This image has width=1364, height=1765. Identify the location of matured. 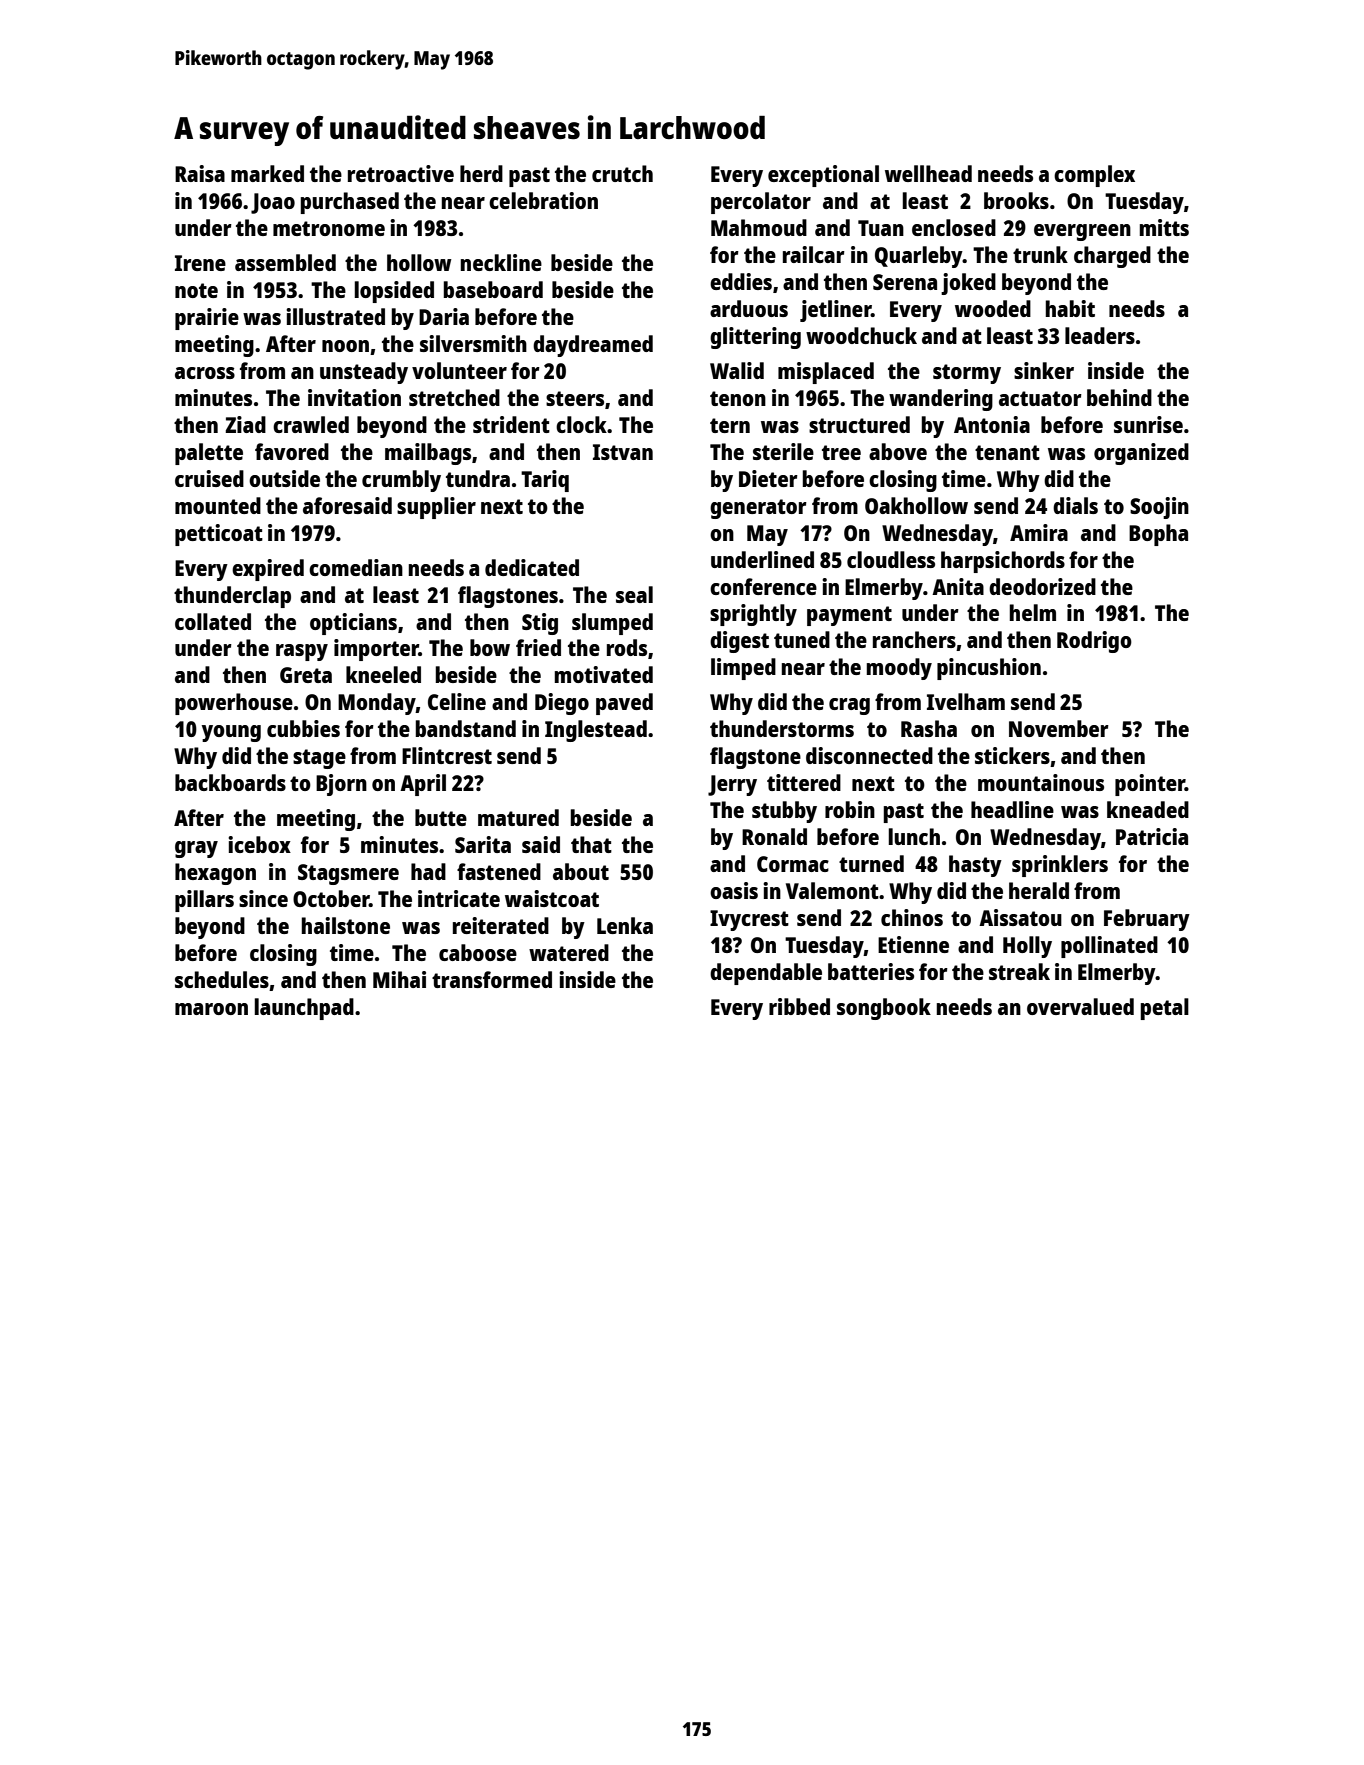
(518, 817).
